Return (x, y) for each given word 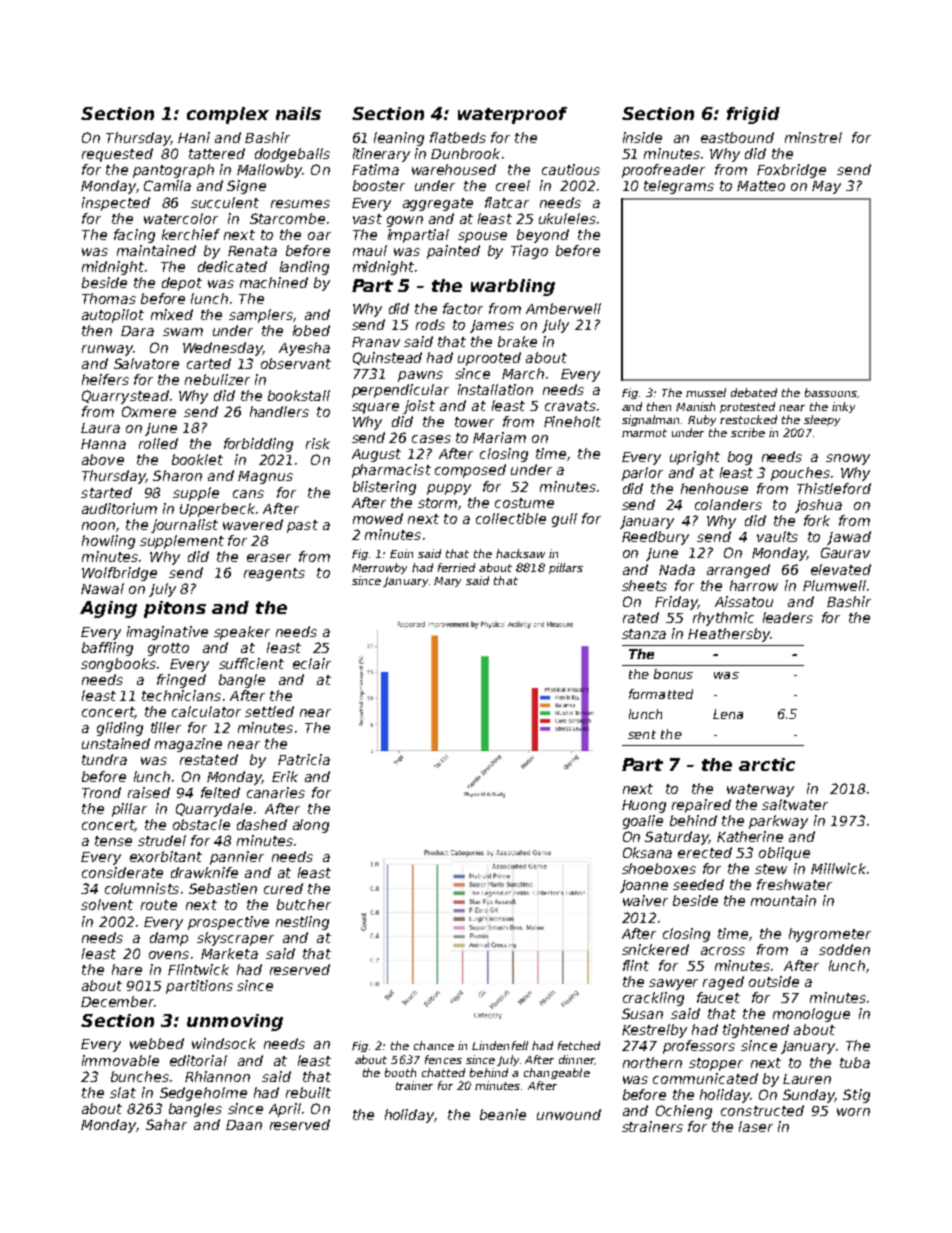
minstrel (813, 137)
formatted (661, 694)
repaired (701, 806)
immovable (120, 1060)
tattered (217, 153)
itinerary (381, 155)
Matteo (761, 186)
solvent (107, 904)
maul (370, 250)
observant (296, 363)
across (723, 951)
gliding (120, 729)
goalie (643, 822)
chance (434, 1045)
